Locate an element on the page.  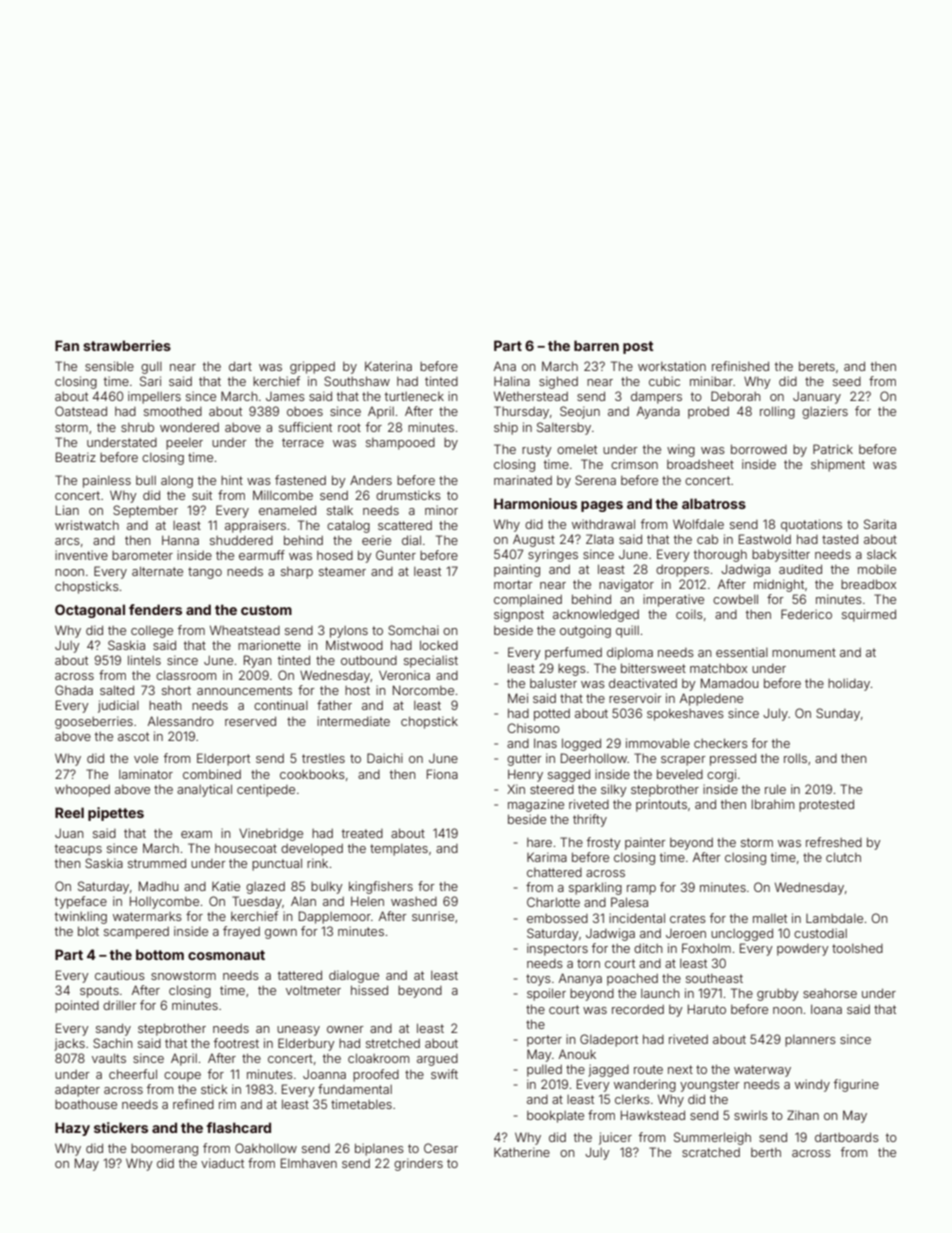
Hazy is located at coordinates (72, 1129).
